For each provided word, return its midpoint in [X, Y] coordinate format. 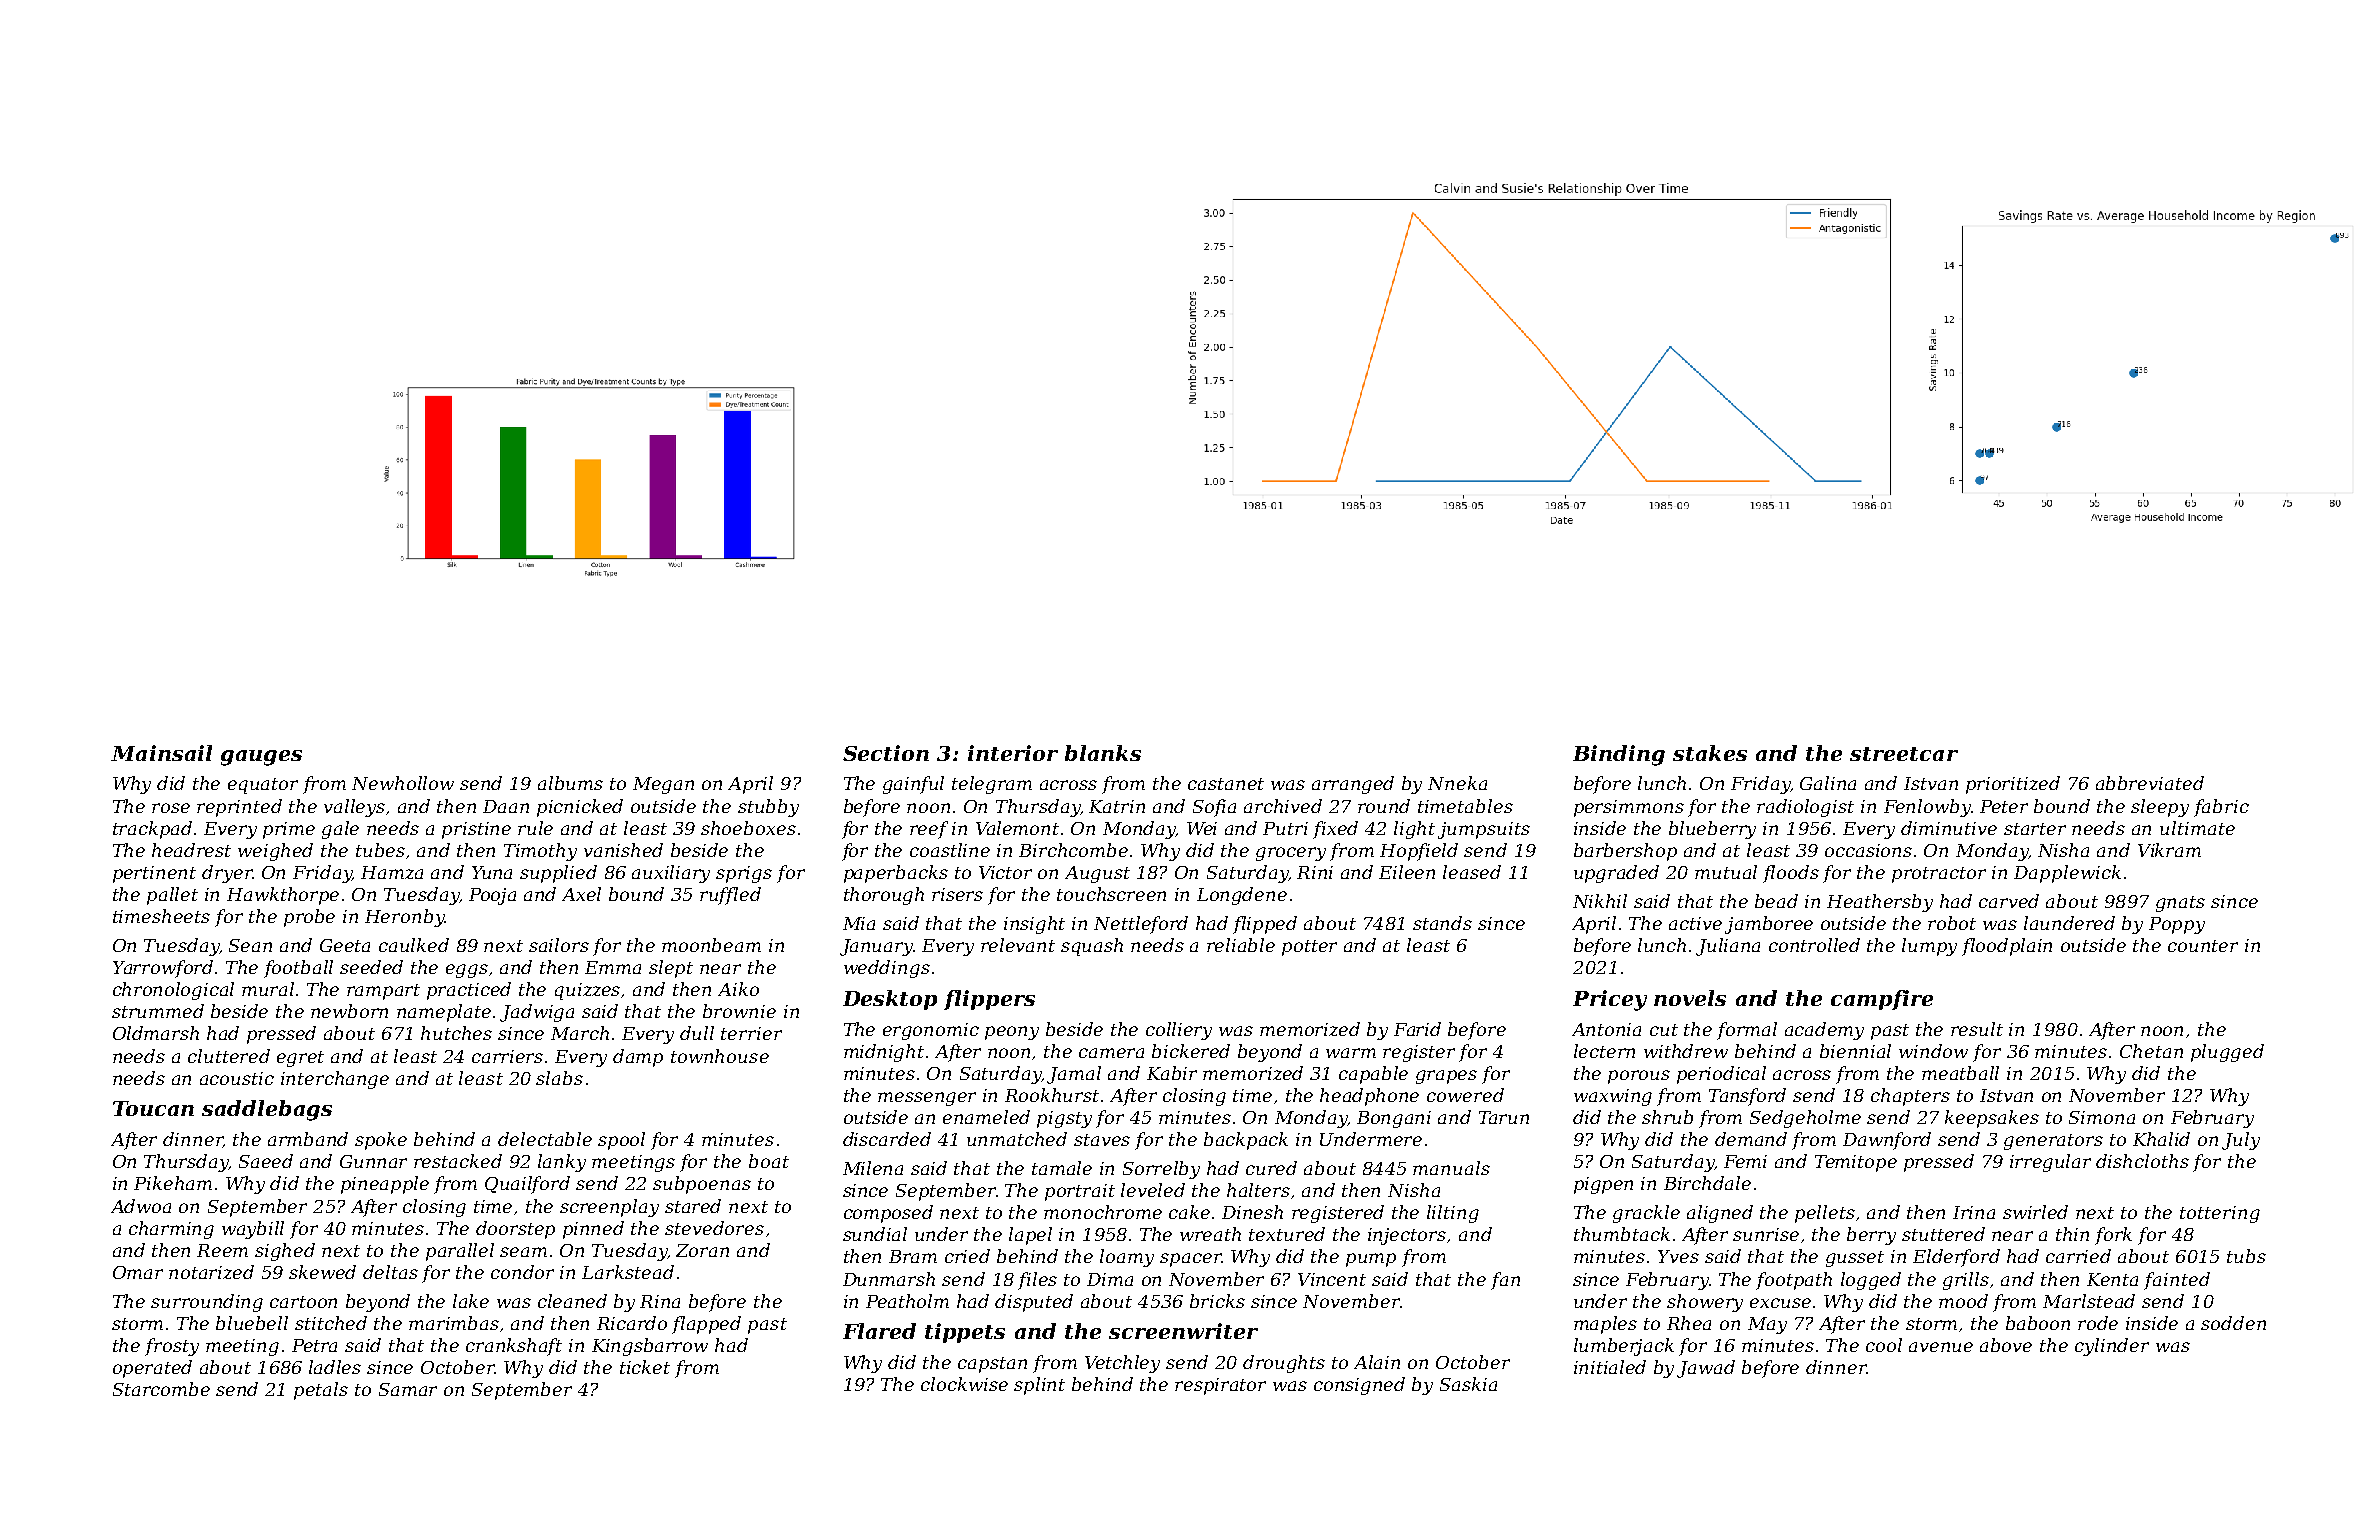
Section [886, 753]
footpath [1794, 1281]
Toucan [153, 1108]
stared [693, 1206]
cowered [1465, 1095]
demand [1751, 1139]
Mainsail [161, 753]
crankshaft [514, 1347]
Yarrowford [163, 969]
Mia [859, 923]
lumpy [1929, 947]
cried [967, 1256]
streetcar [1904, 754]
